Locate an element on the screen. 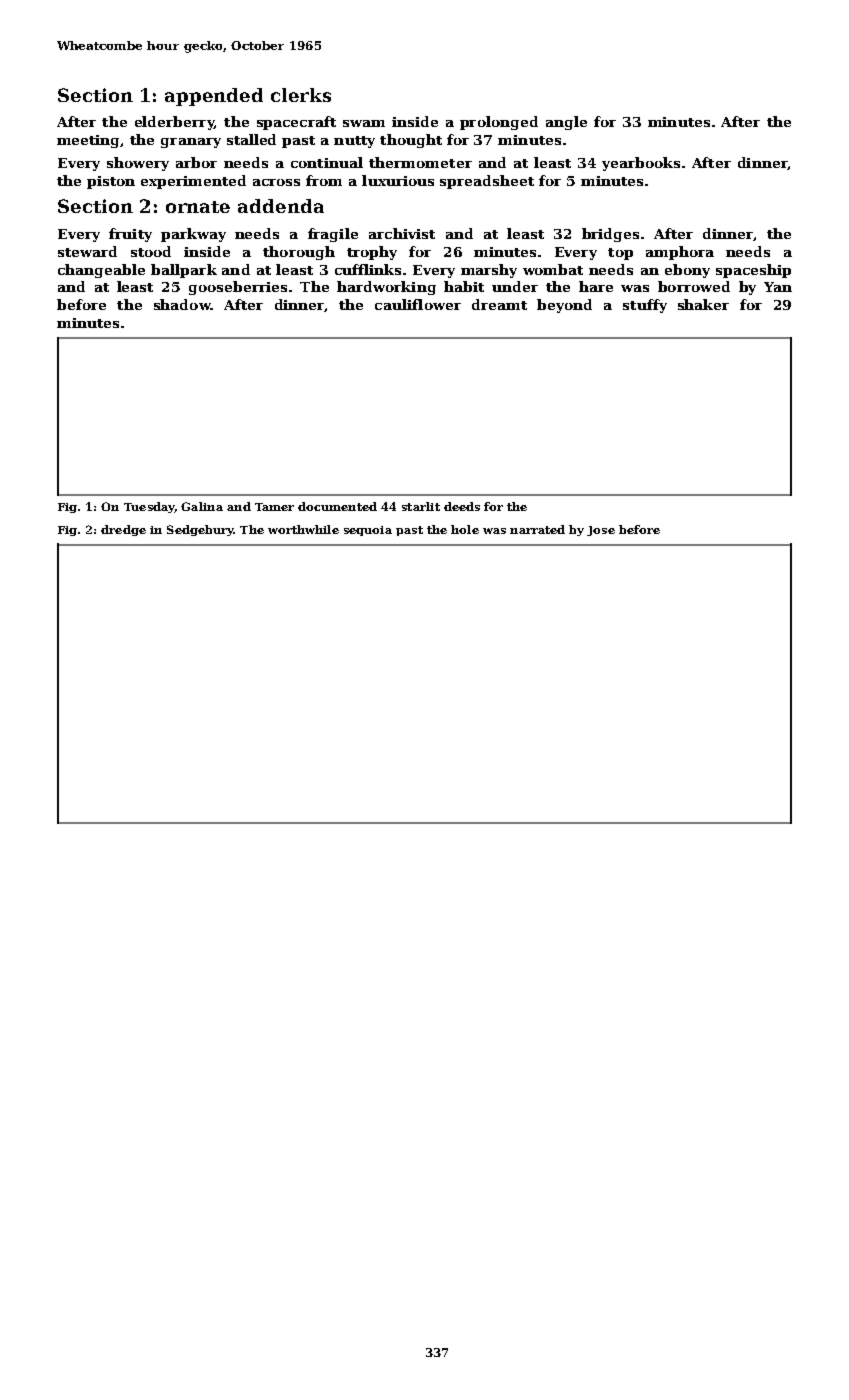  spaceship is located at coordinates (753, 271).
